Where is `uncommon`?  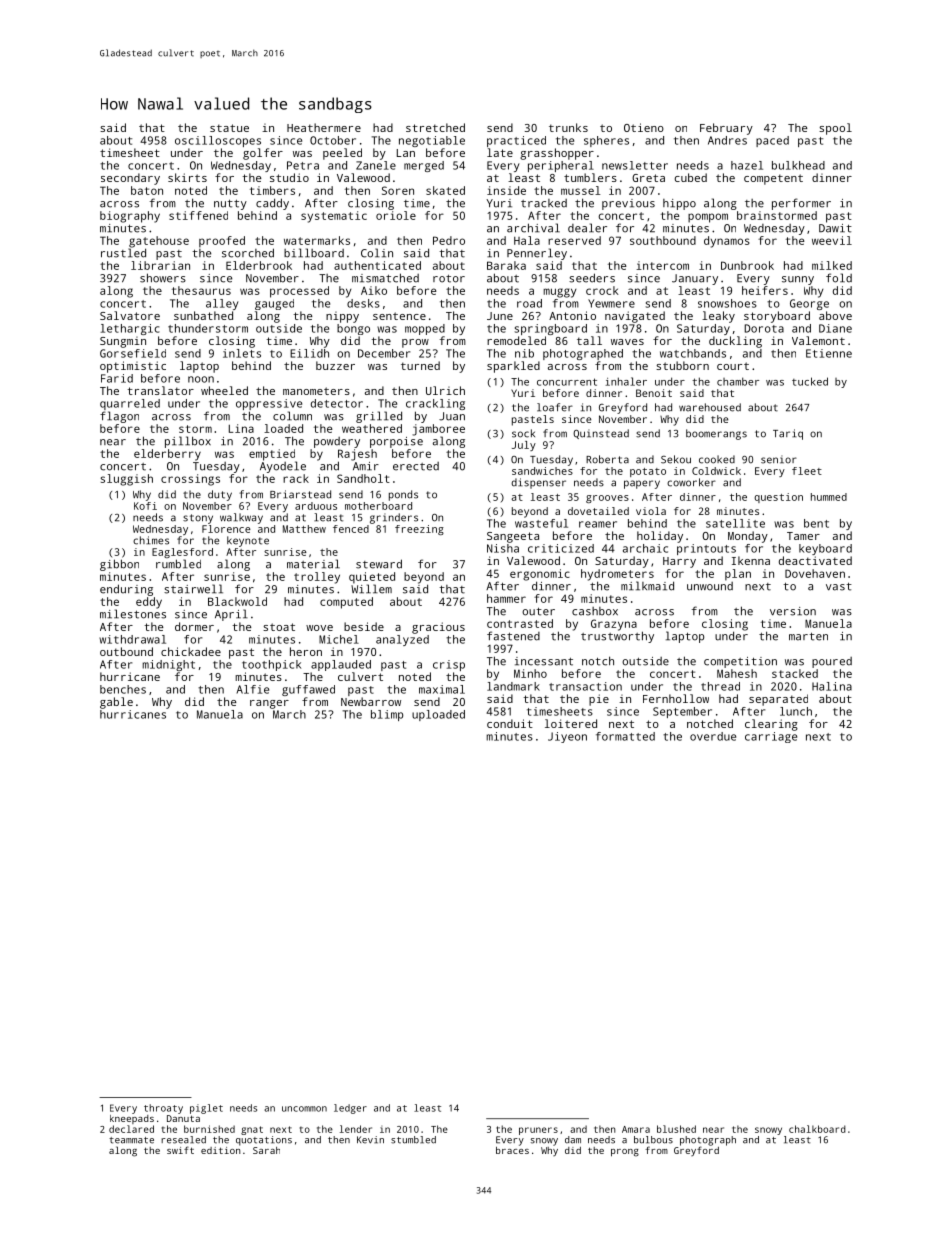
uncommon is located at coordinates (304, 1109).
